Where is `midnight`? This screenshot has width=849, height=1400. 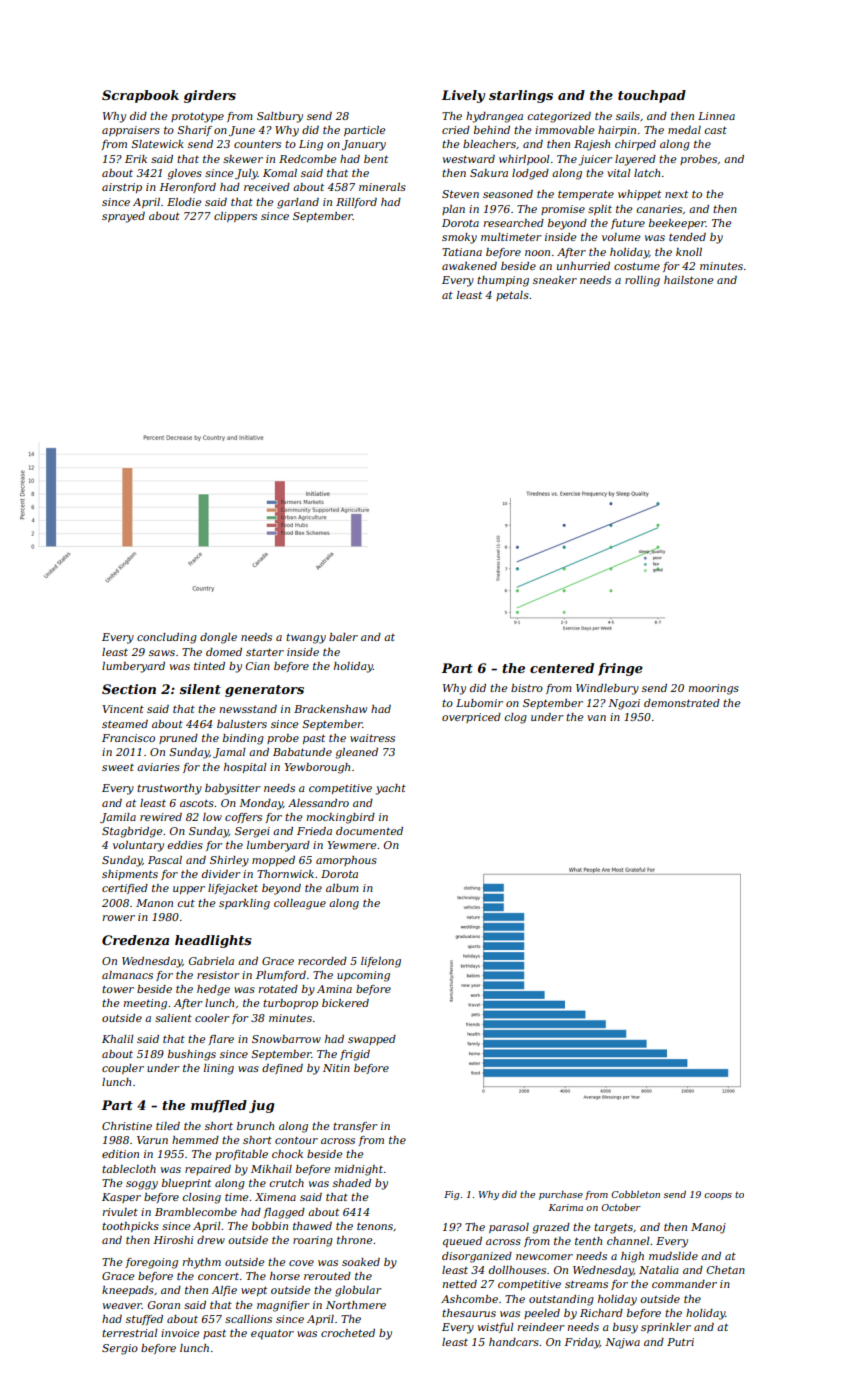 midnight is located at coordinates (359, 1170).
